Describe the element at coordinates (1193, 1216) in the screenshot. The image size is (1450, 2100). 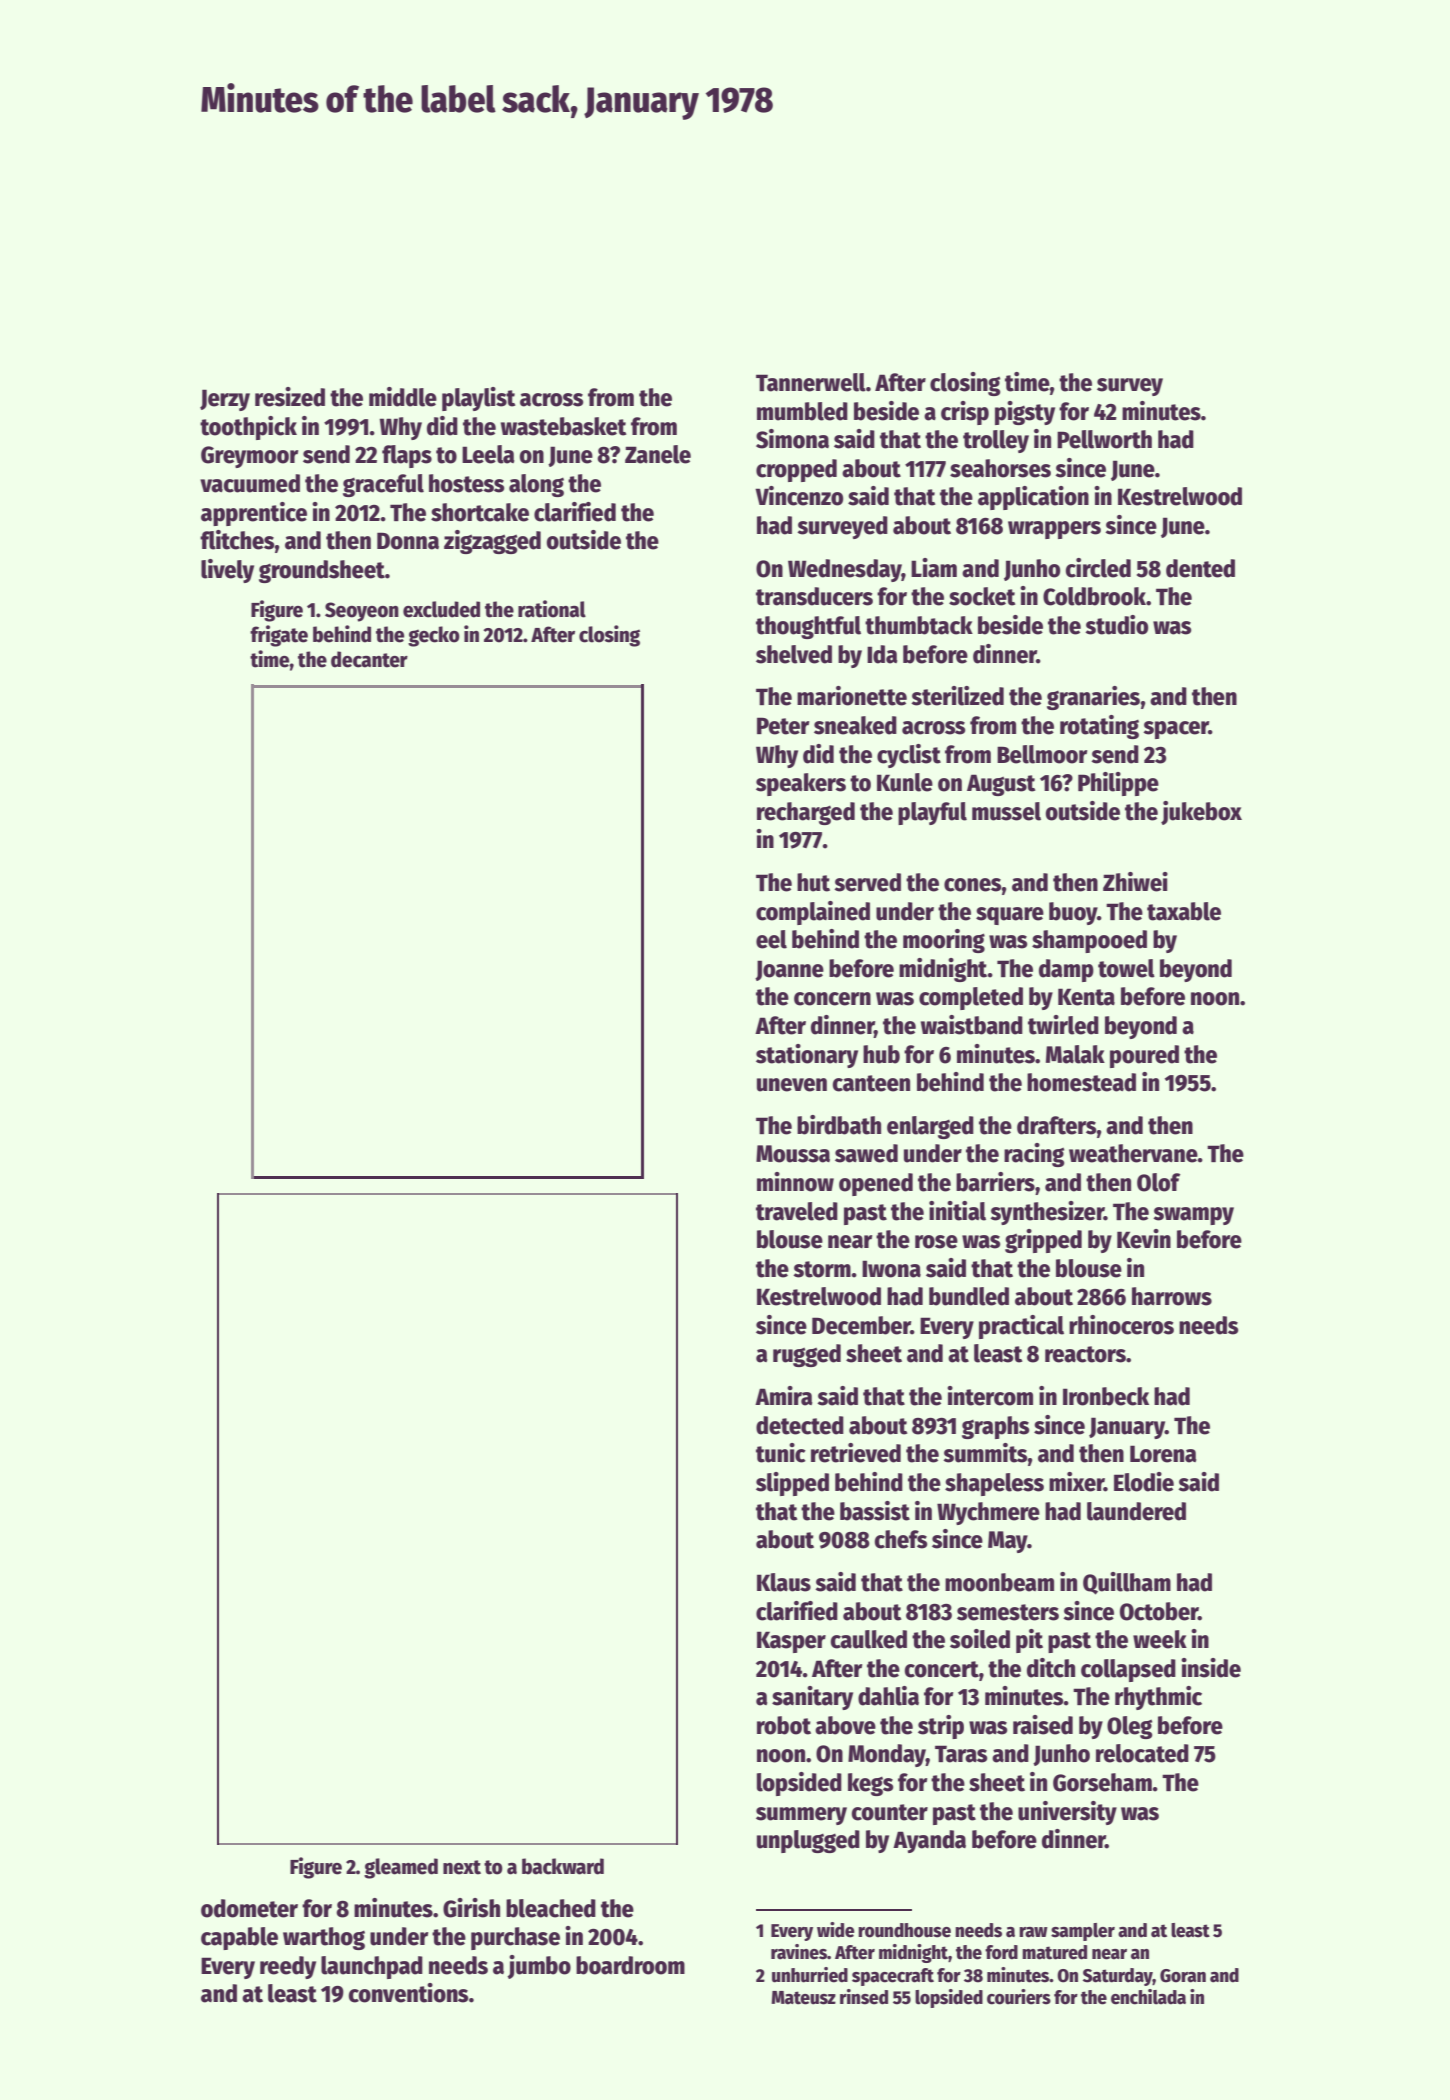
I see `swampy` at that location.
